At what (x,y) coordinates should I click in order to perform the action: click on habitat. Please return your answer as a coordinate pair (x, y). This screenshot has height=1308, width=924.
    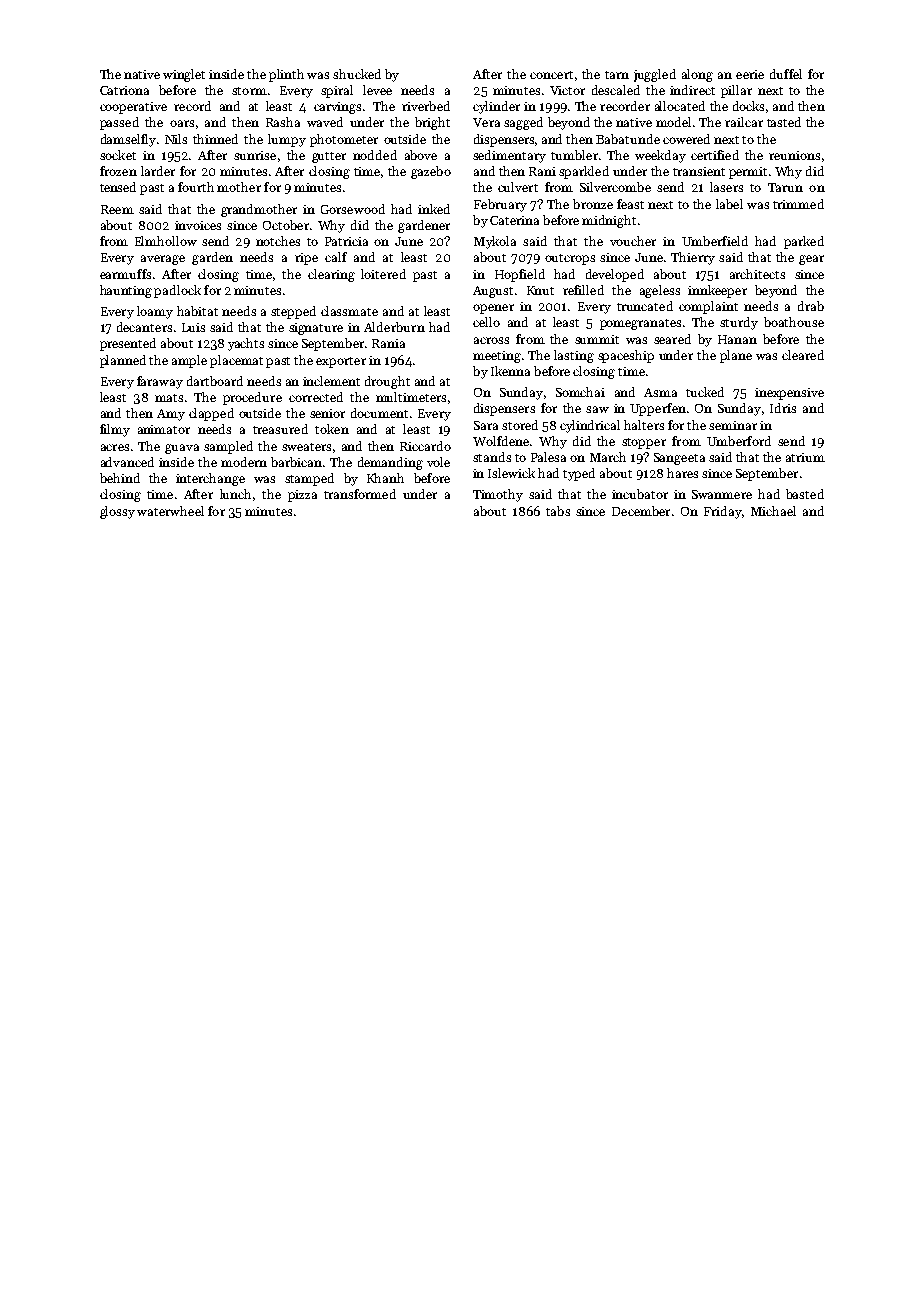
    Looking at the image, I should click on (197, 311).
